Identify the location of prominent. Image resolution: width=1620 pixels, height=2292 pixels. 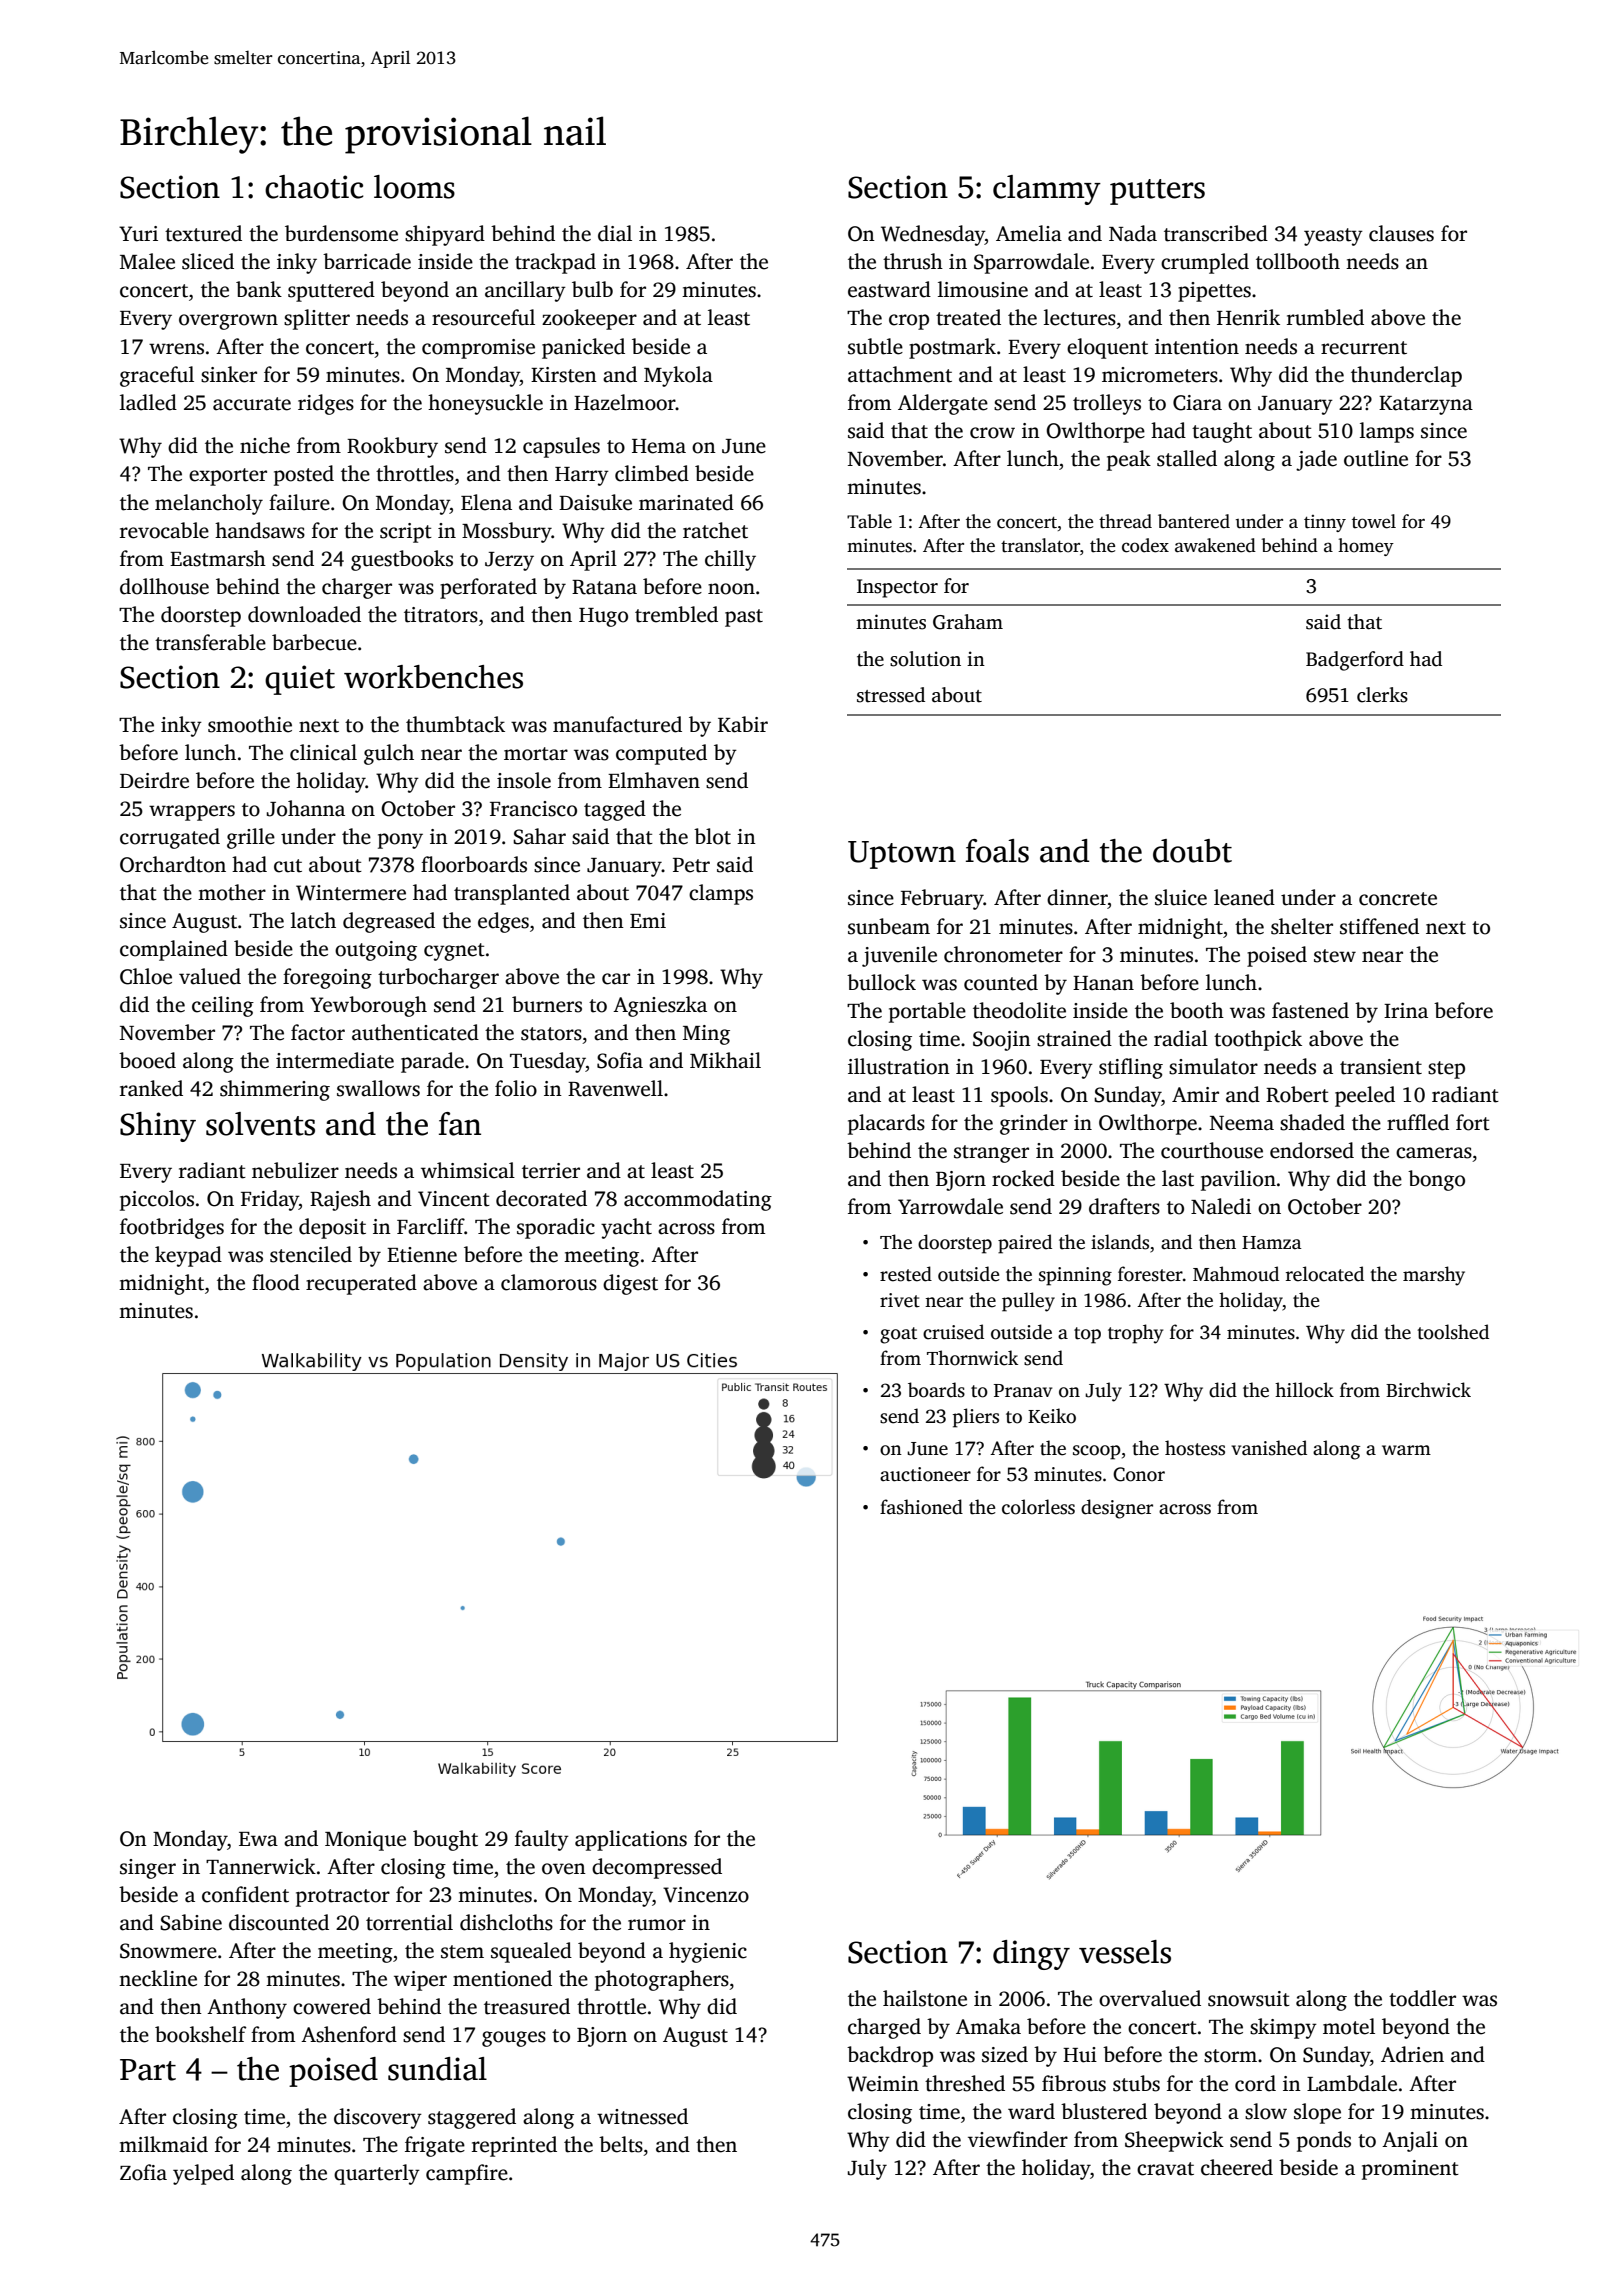
(1410, 2170).
